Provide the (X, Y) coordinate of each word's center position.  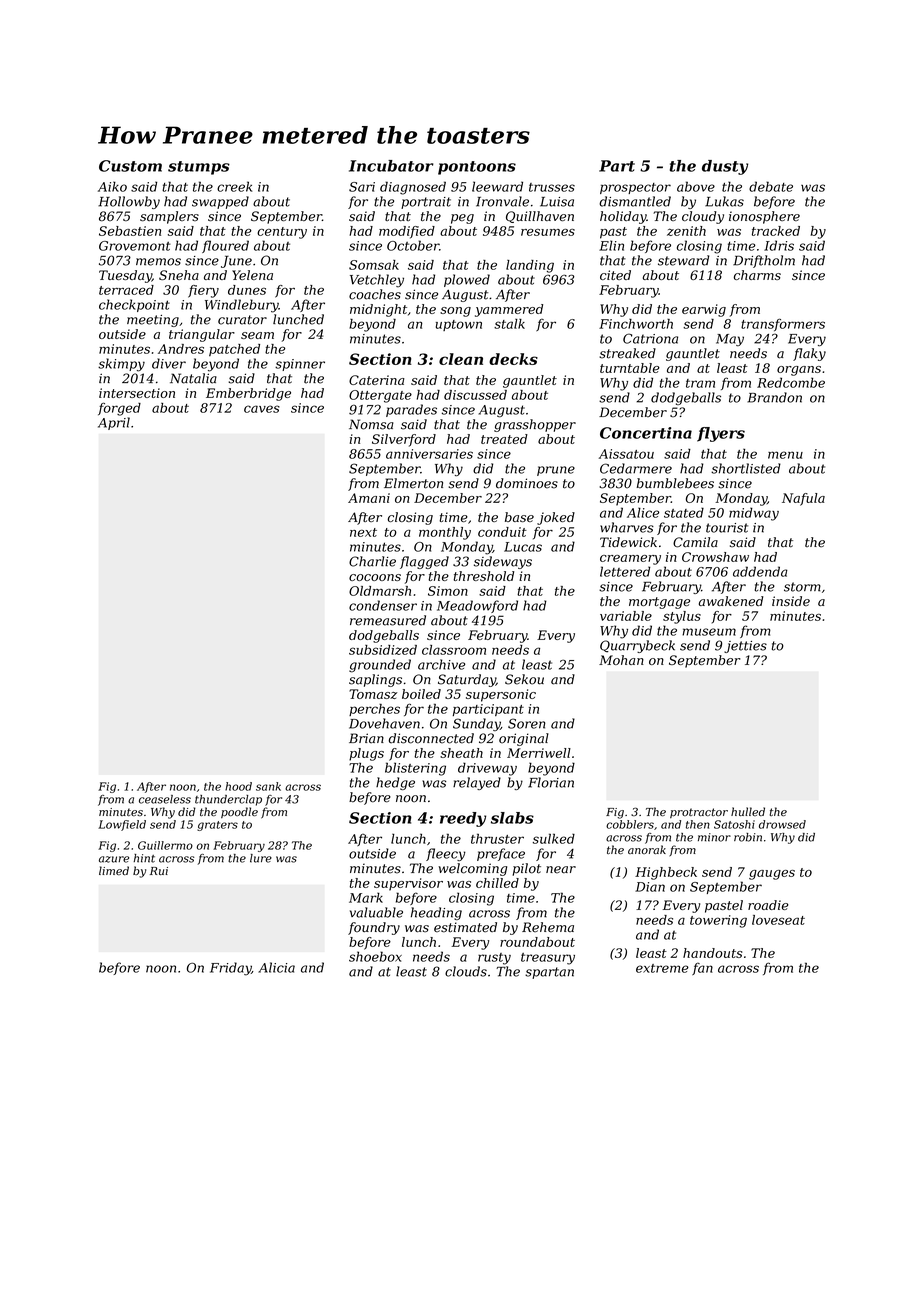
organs (799, 371)
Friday (230, 969)
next (363, 532)
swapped (220, 202)
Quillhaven (540, 217)
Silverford (404, 440)
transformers (783, 324)
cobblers (630, 824)
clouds (466, 971)
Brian (366, 738)
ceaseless (165, 799)
